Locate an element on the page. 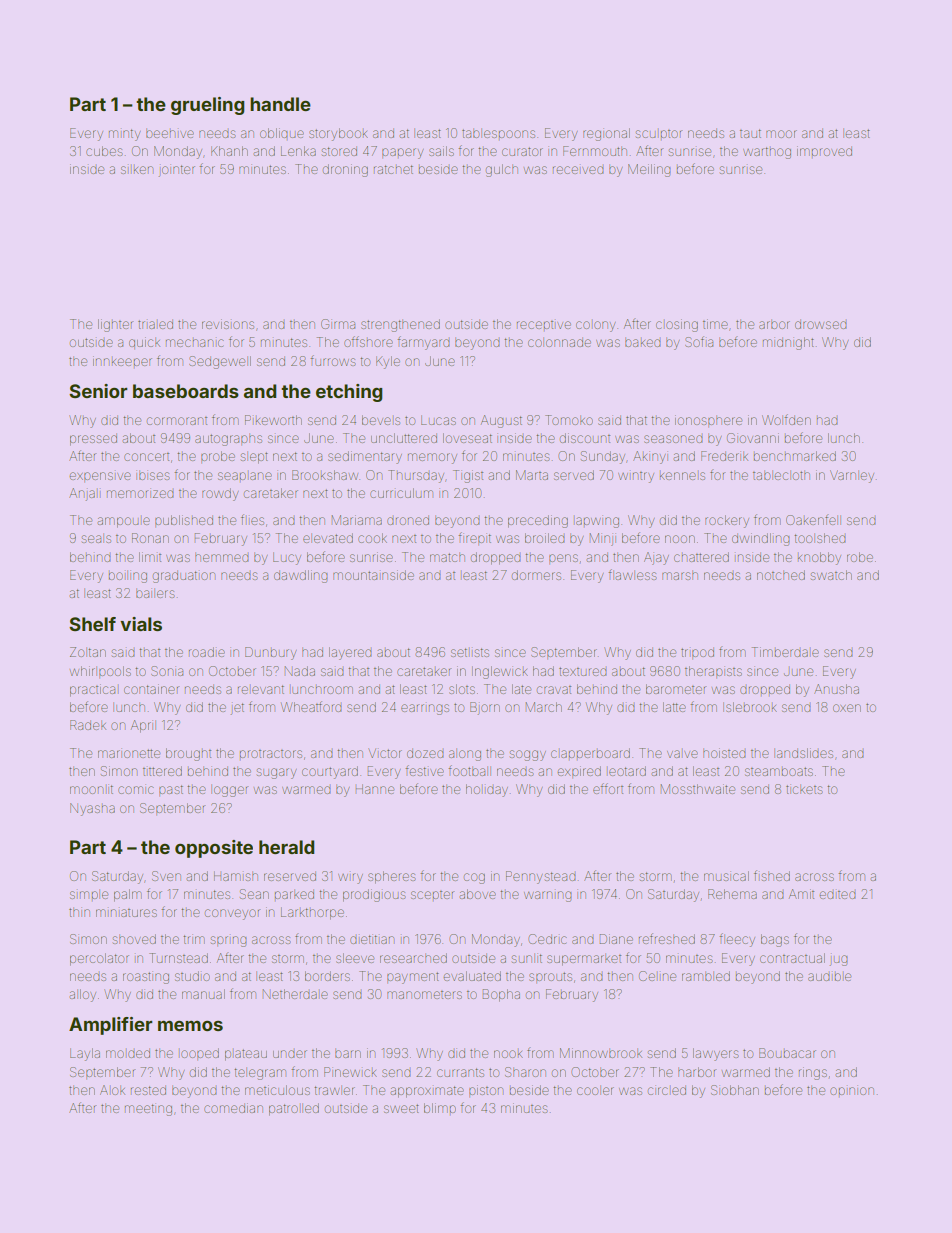  droning is located at coordinates (345, 170).
